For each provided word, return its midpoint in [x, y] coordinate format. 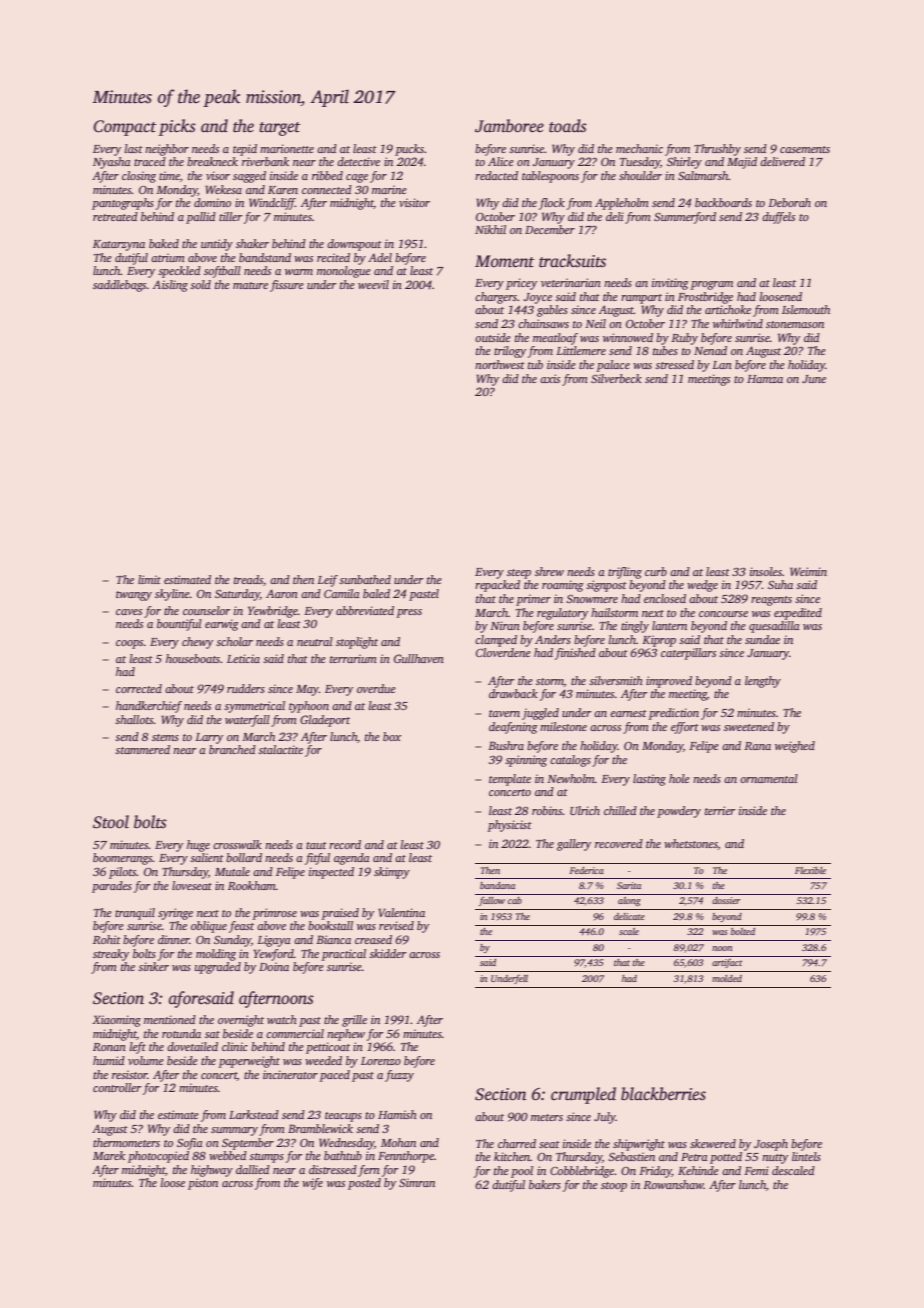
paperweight [249, 1062]
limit [149, 579]
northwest [500, 364]
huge [198, 846]
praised [340, 914]
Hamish [397, 1114]
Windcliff [272, 204]
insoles [766, 571]
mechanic [639, 148]
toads [568, 126]
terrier [720, 810]
